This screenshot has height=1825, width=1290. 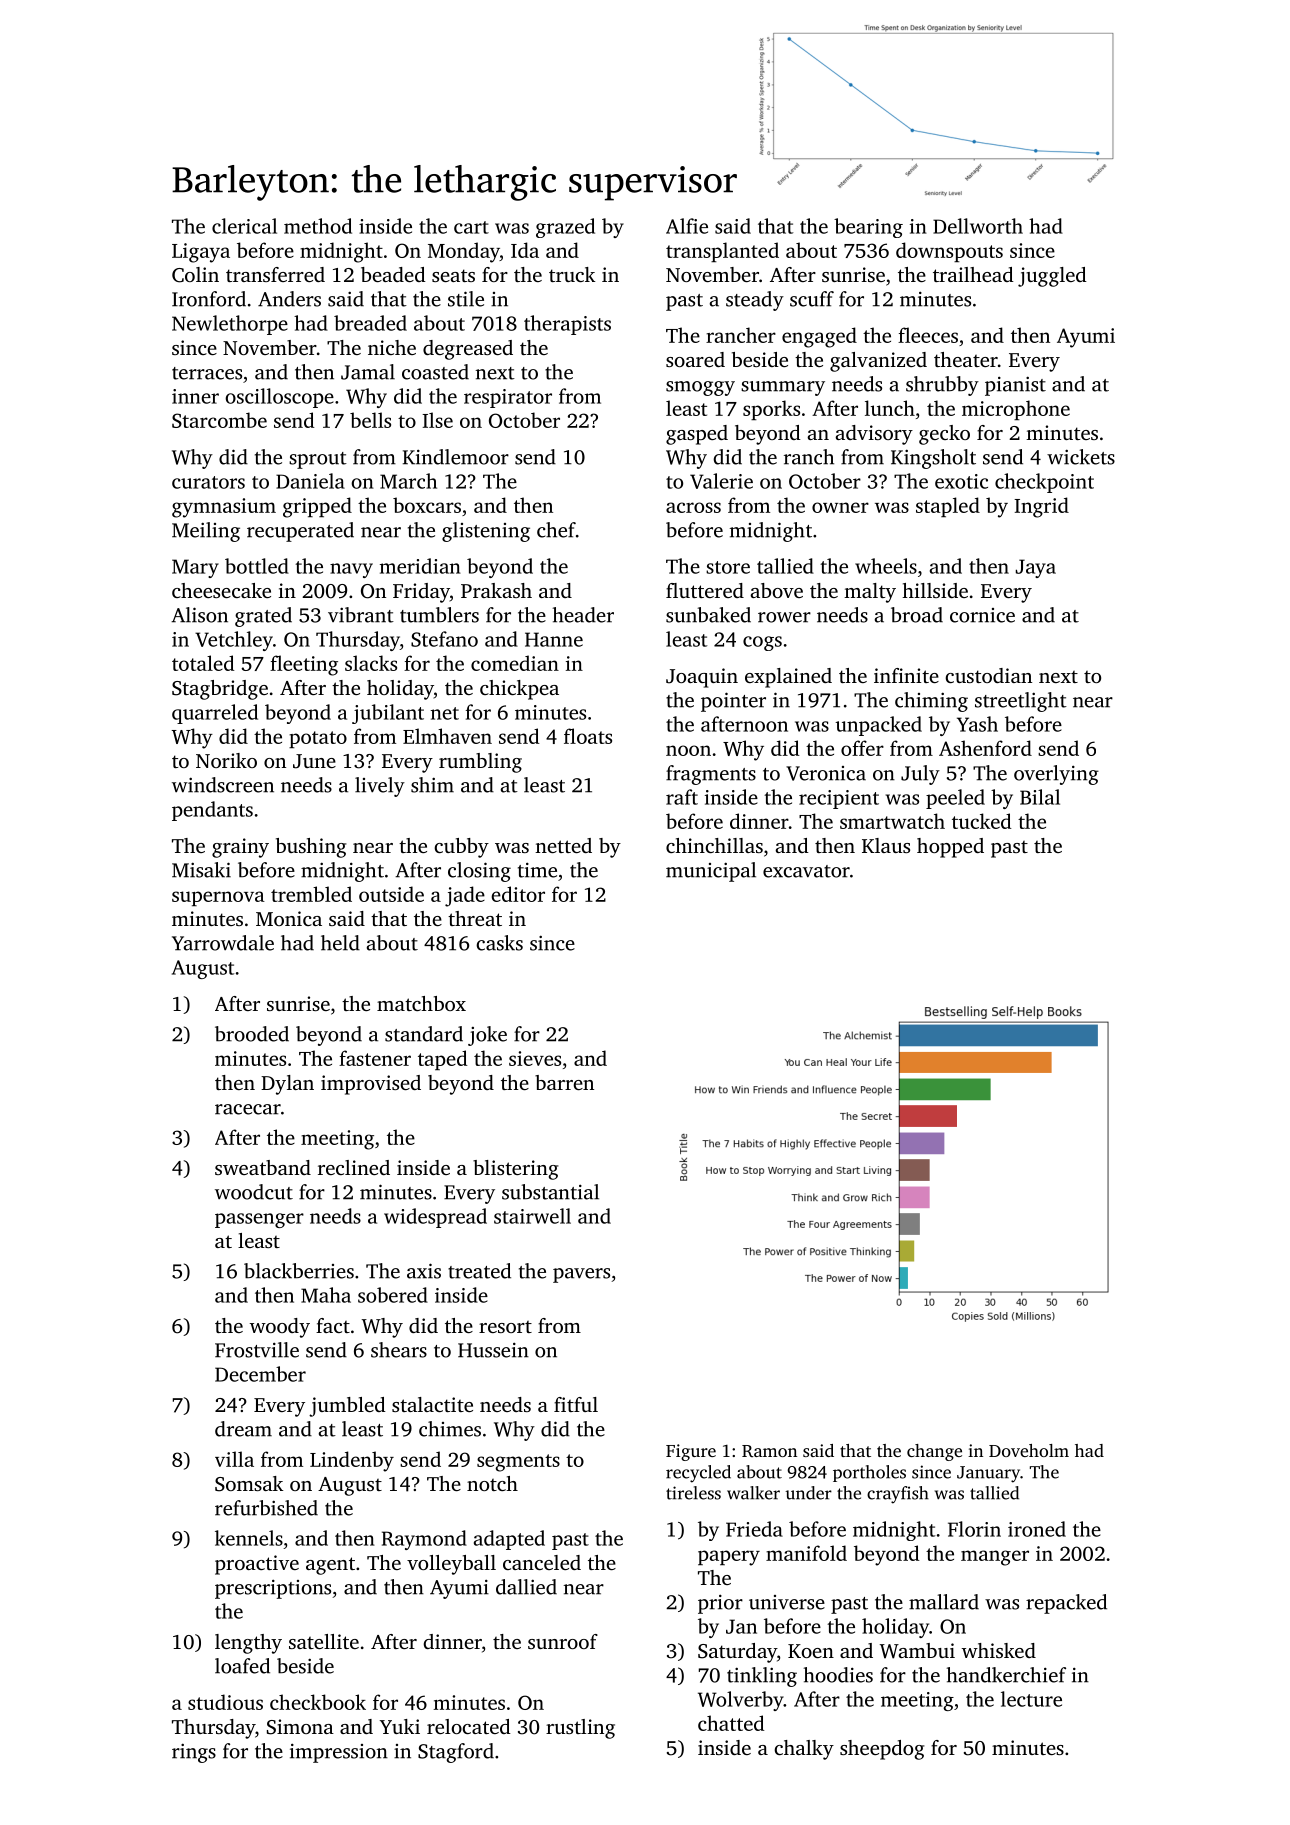 I want to click on repacked, so click(x=1066, y=1604).
